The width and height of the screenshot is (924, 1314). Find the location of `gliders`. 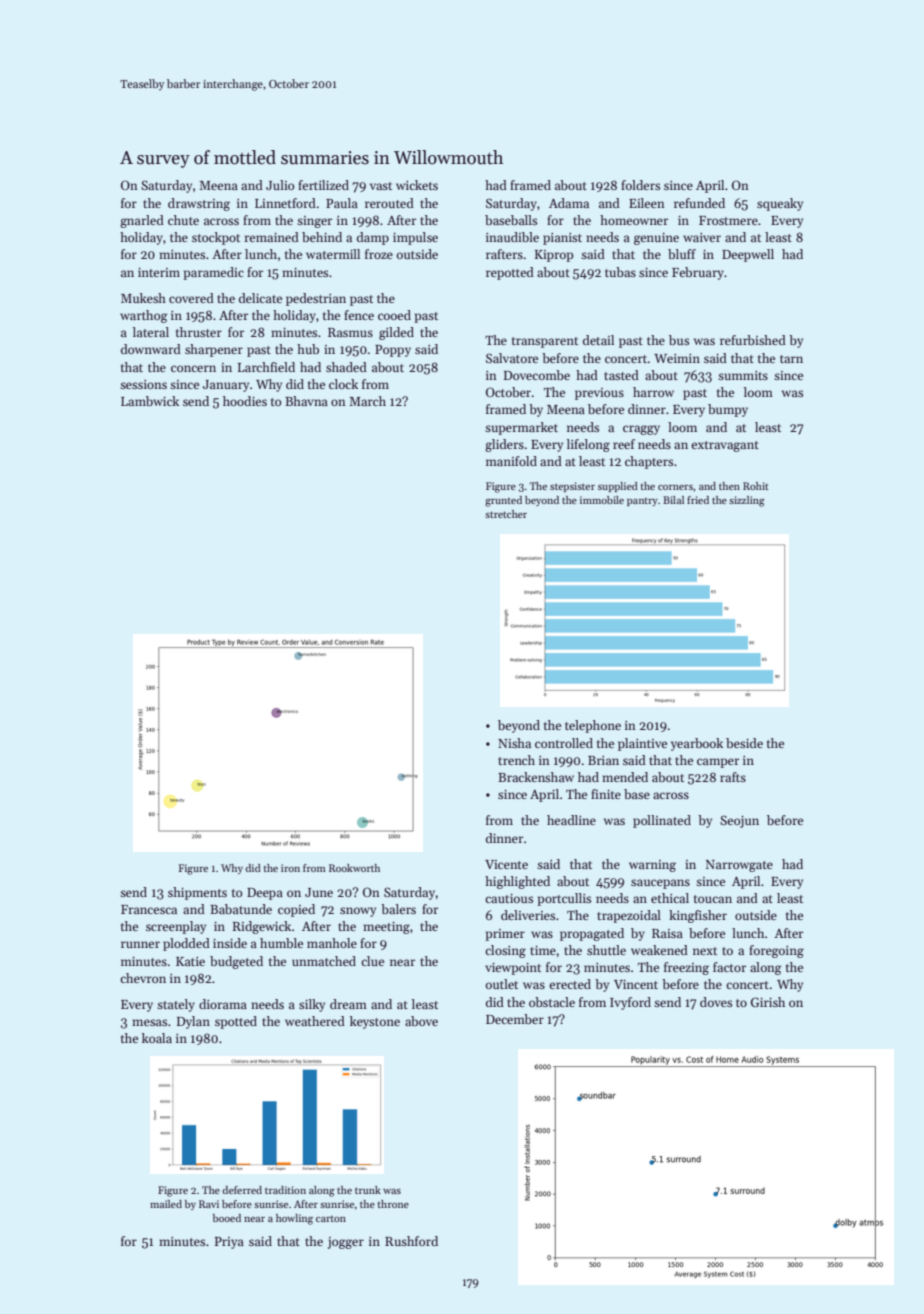

gliders is located at coordinates (504, 445).
